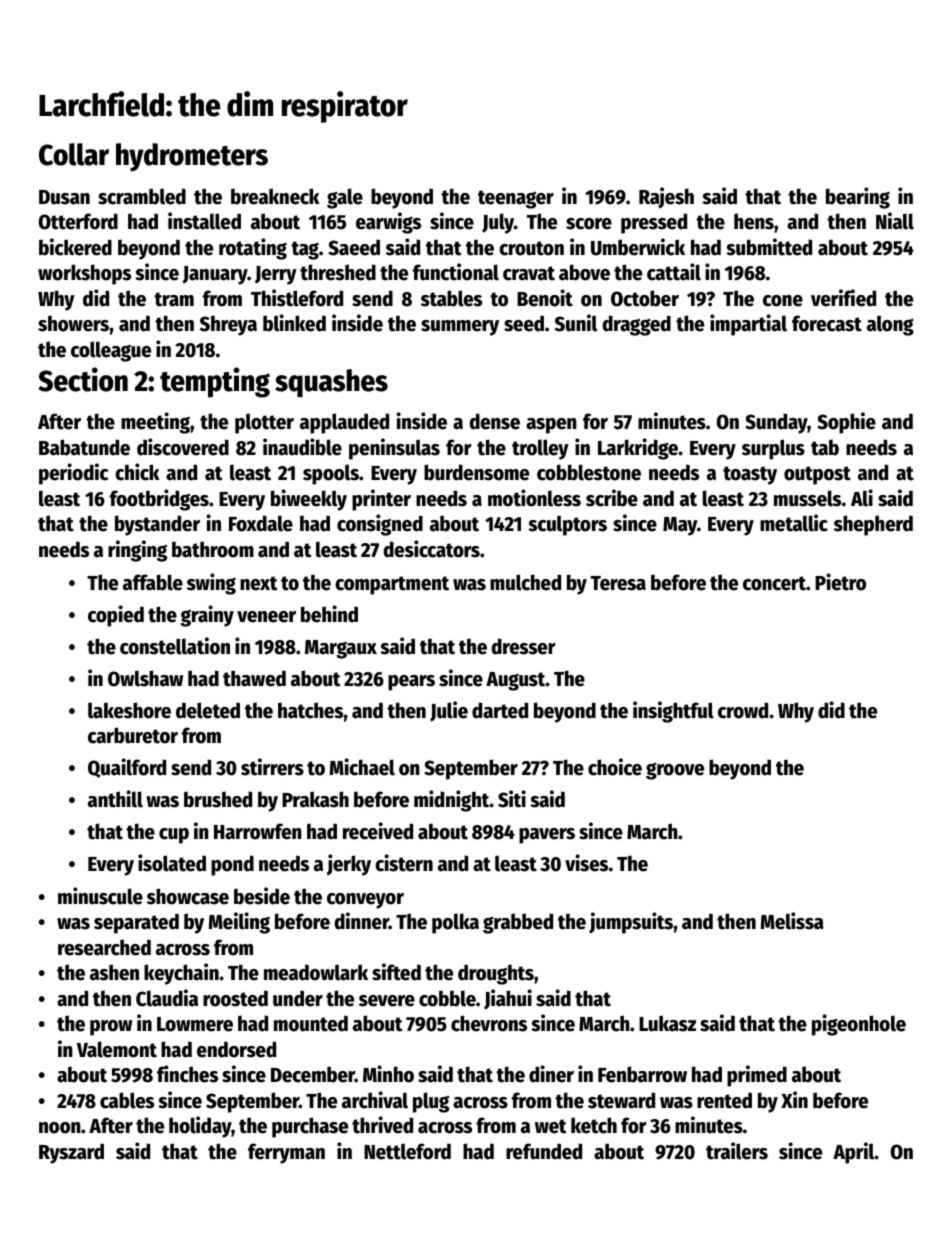 The width and height of the page is (952, 1233). What do you see at coordinates (631, 923) in the page?
I see `jumpsuits` at bounding box center [631, 923].
